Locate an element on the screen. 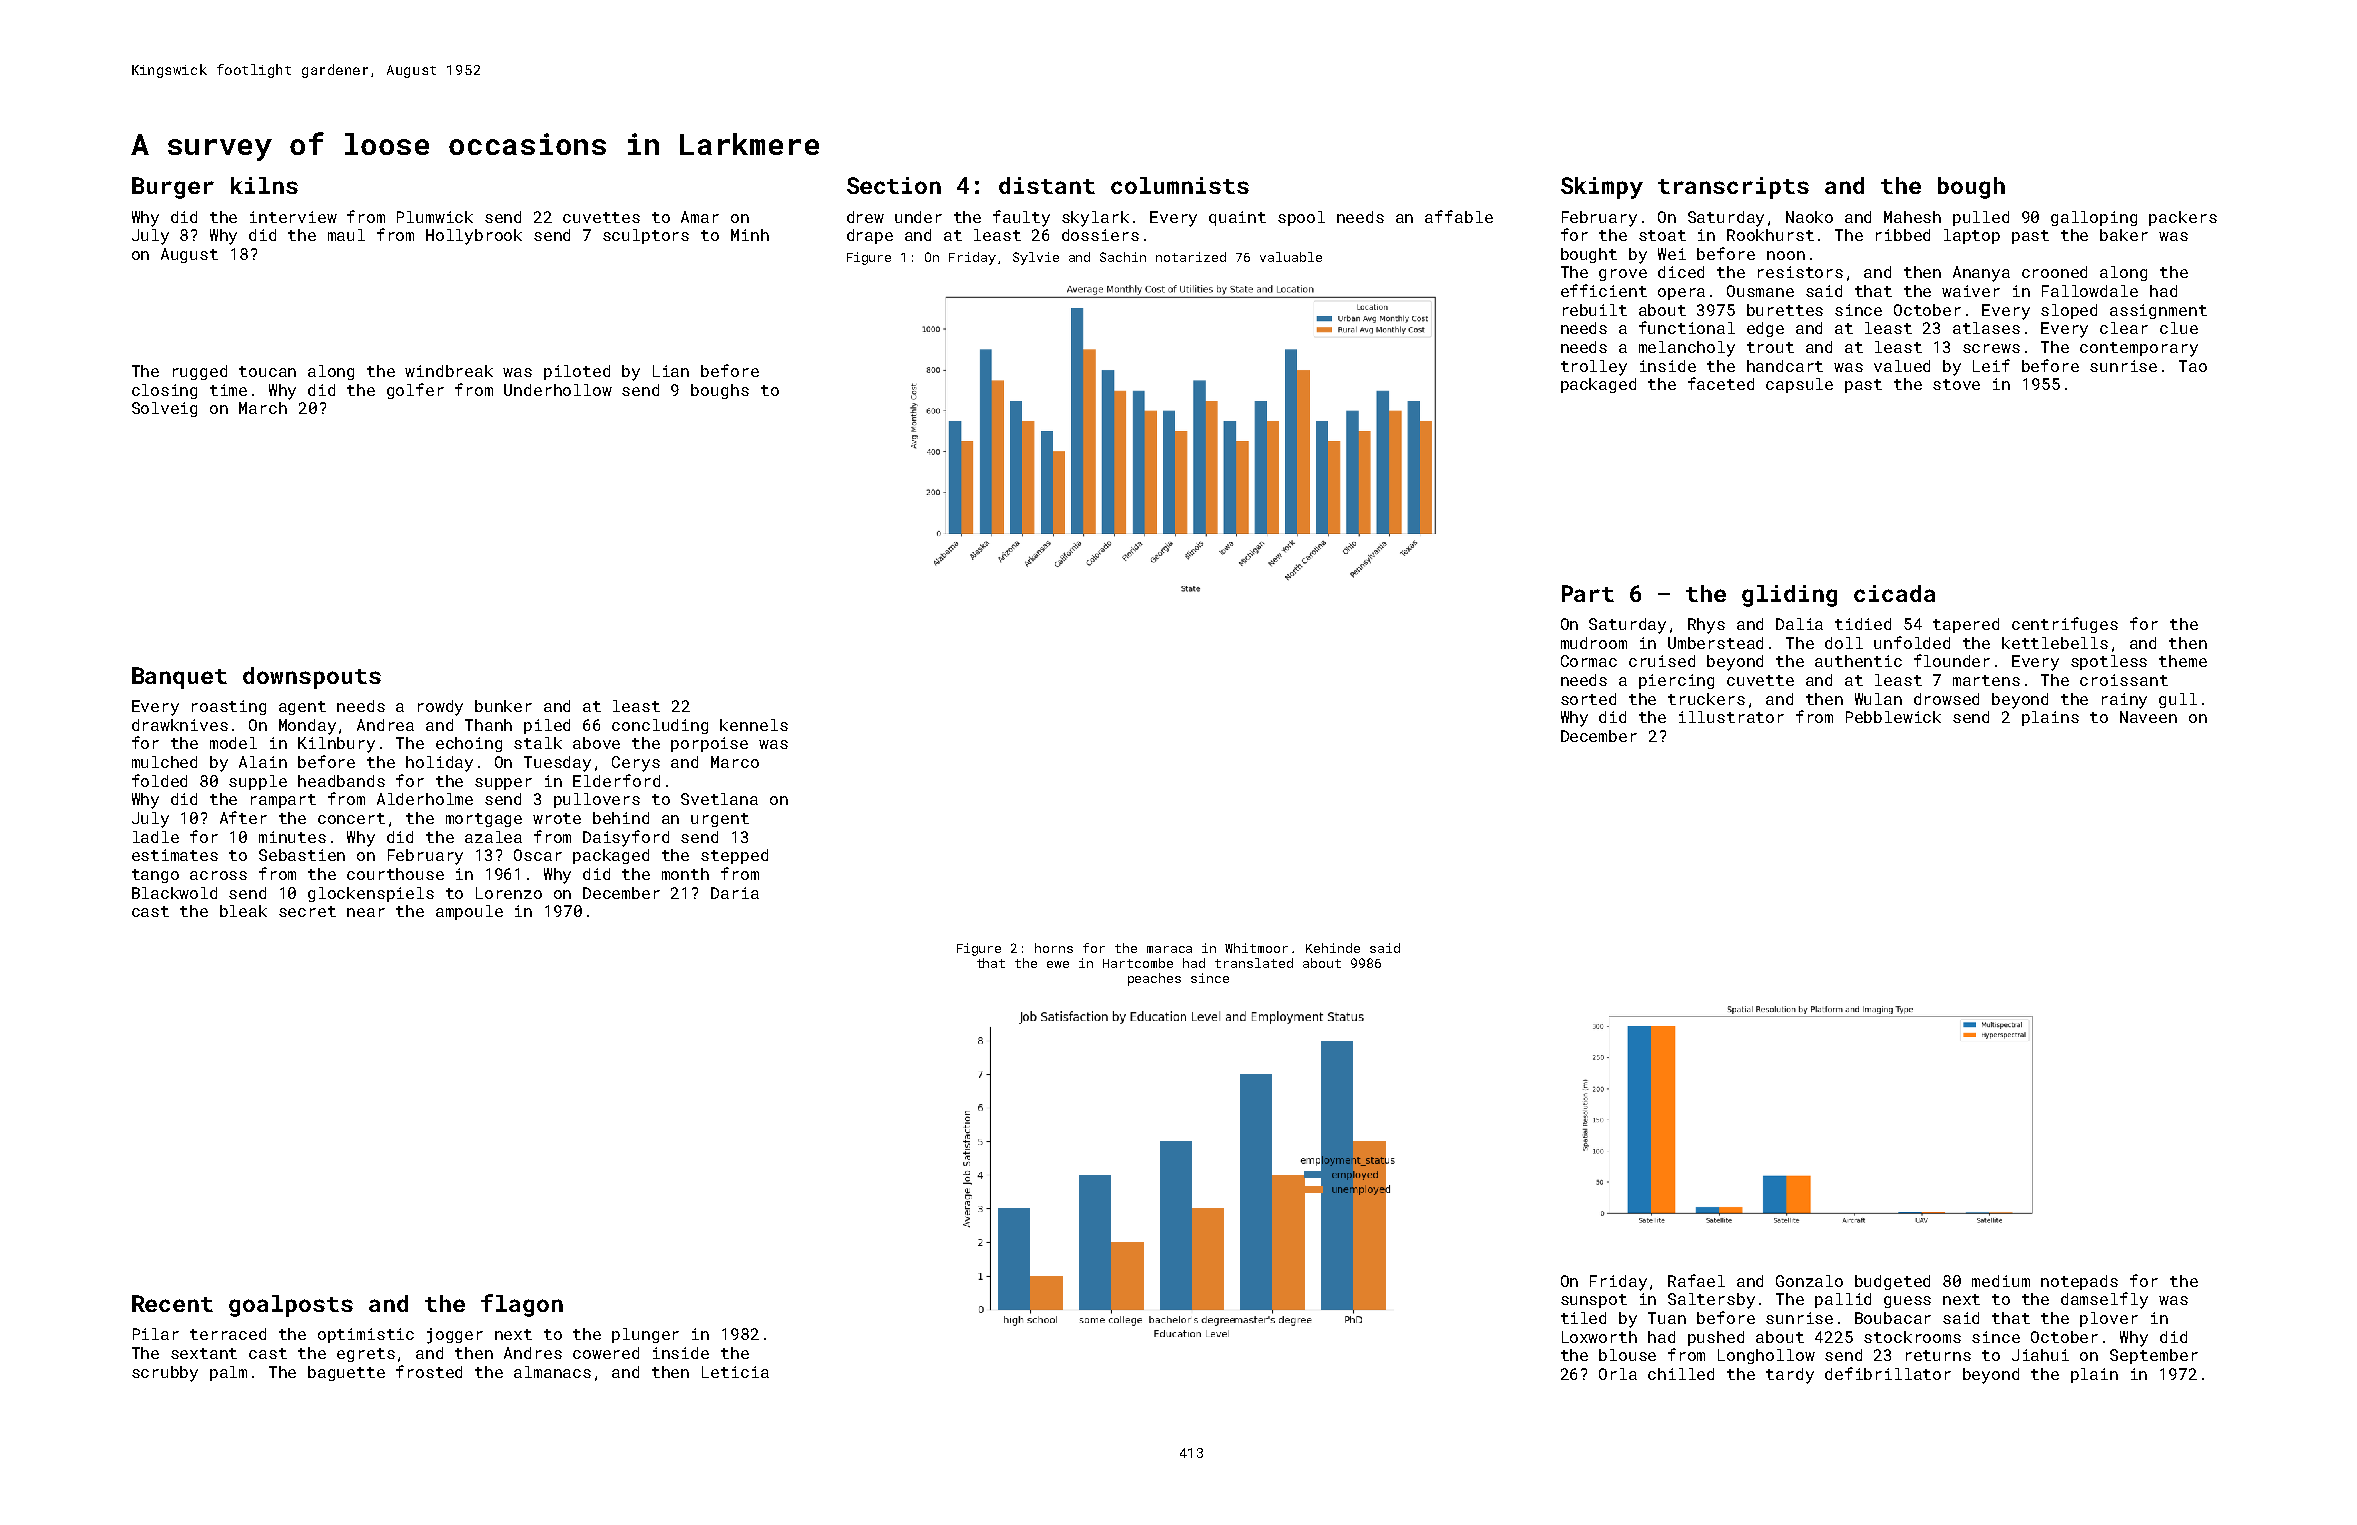 The height and width of the screenshot is (1525, 2357). golfer is located at coordinates (415, 391).
